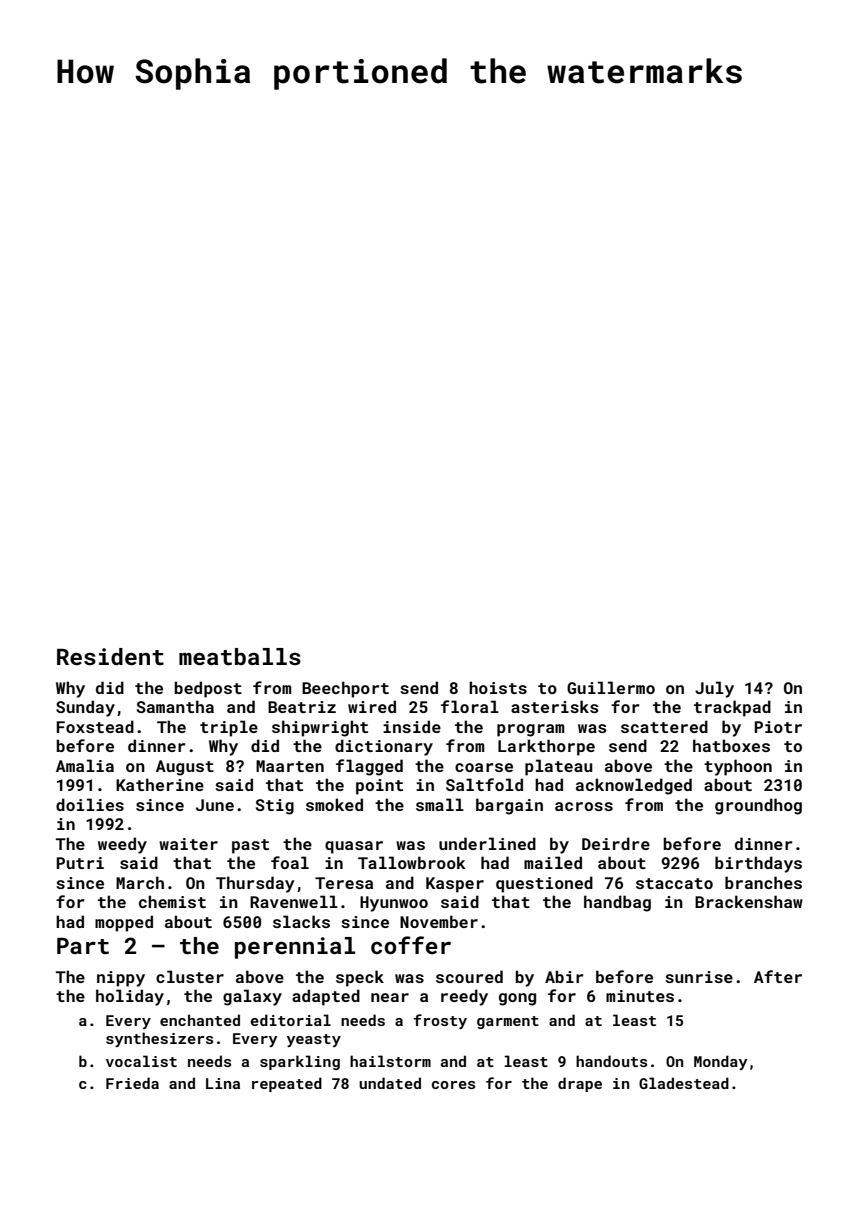 This document has width=859, height=1219. Describe the element at coordinates (763, 882) in the document. I see `branches` at that location.
